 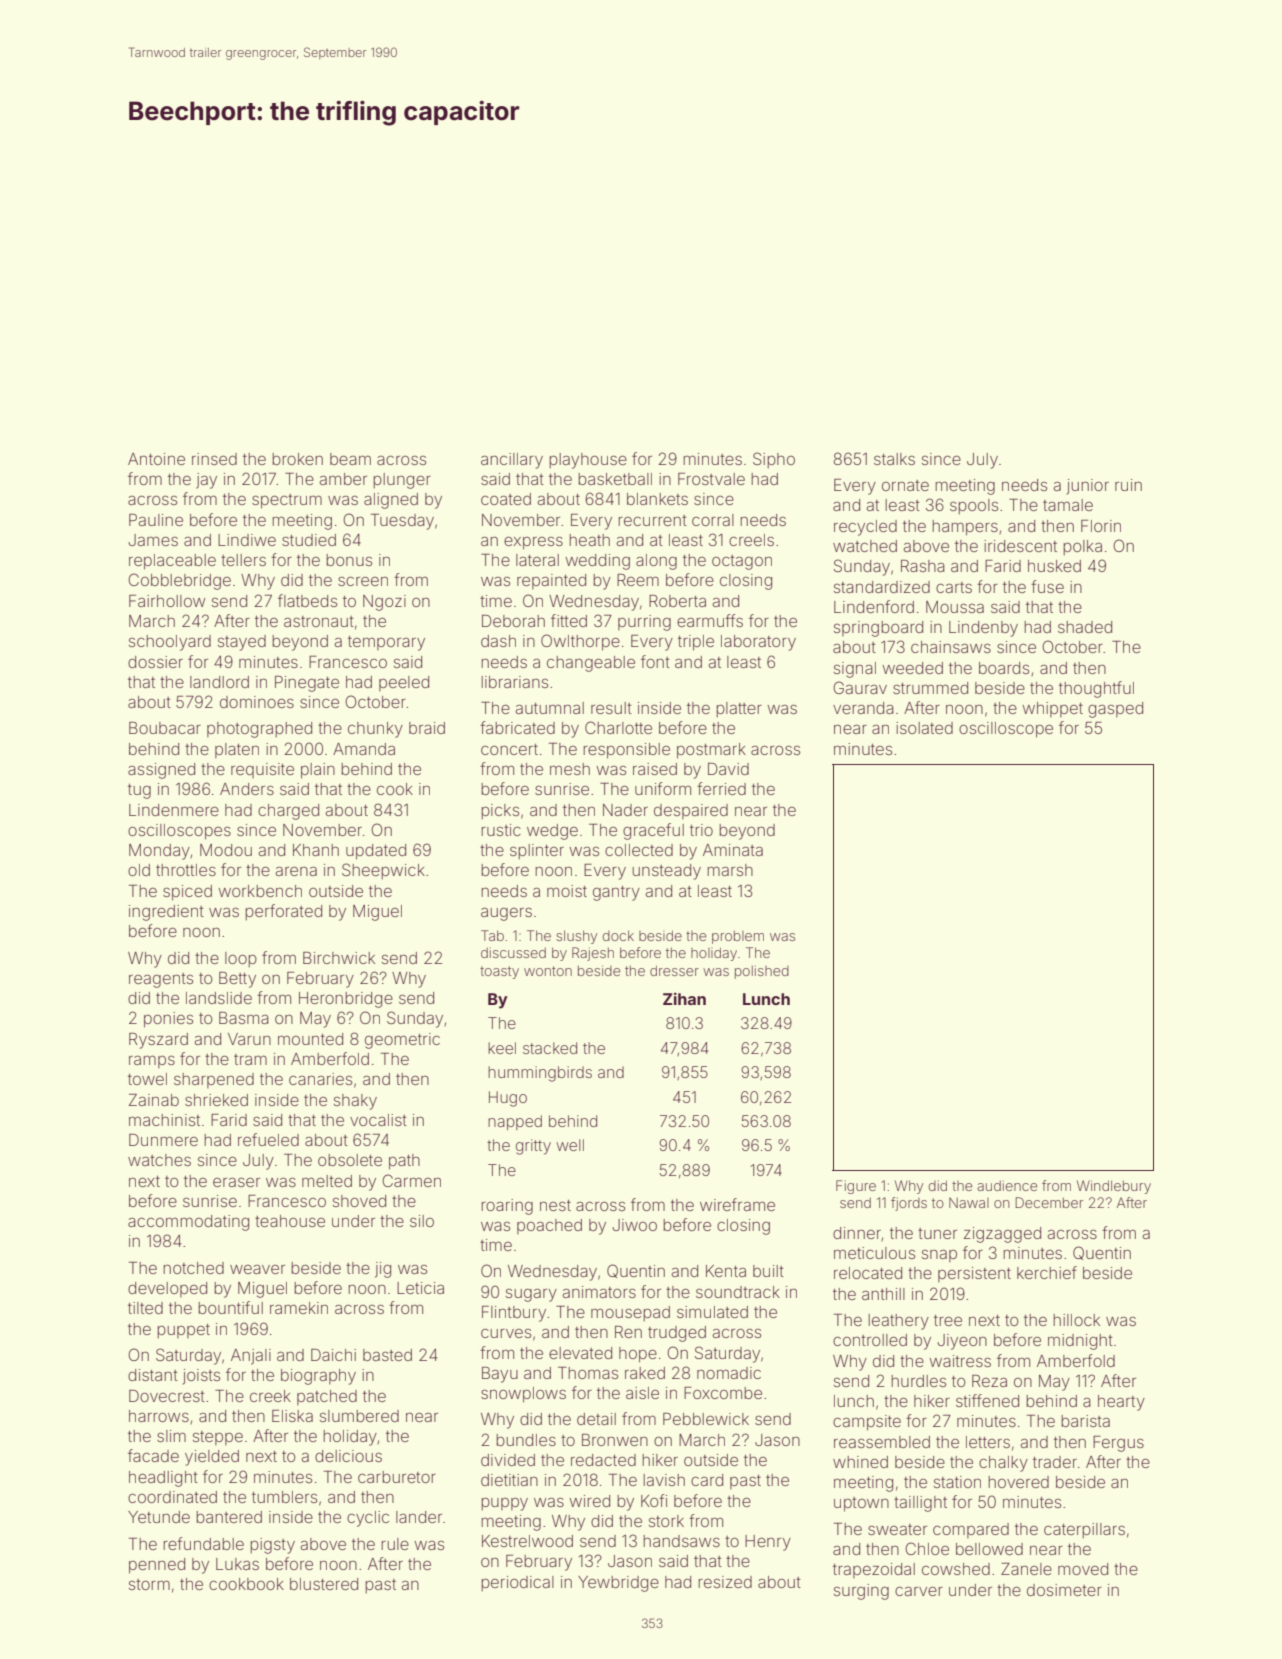 I want to click on marsh, so click(x=730, y=870).
